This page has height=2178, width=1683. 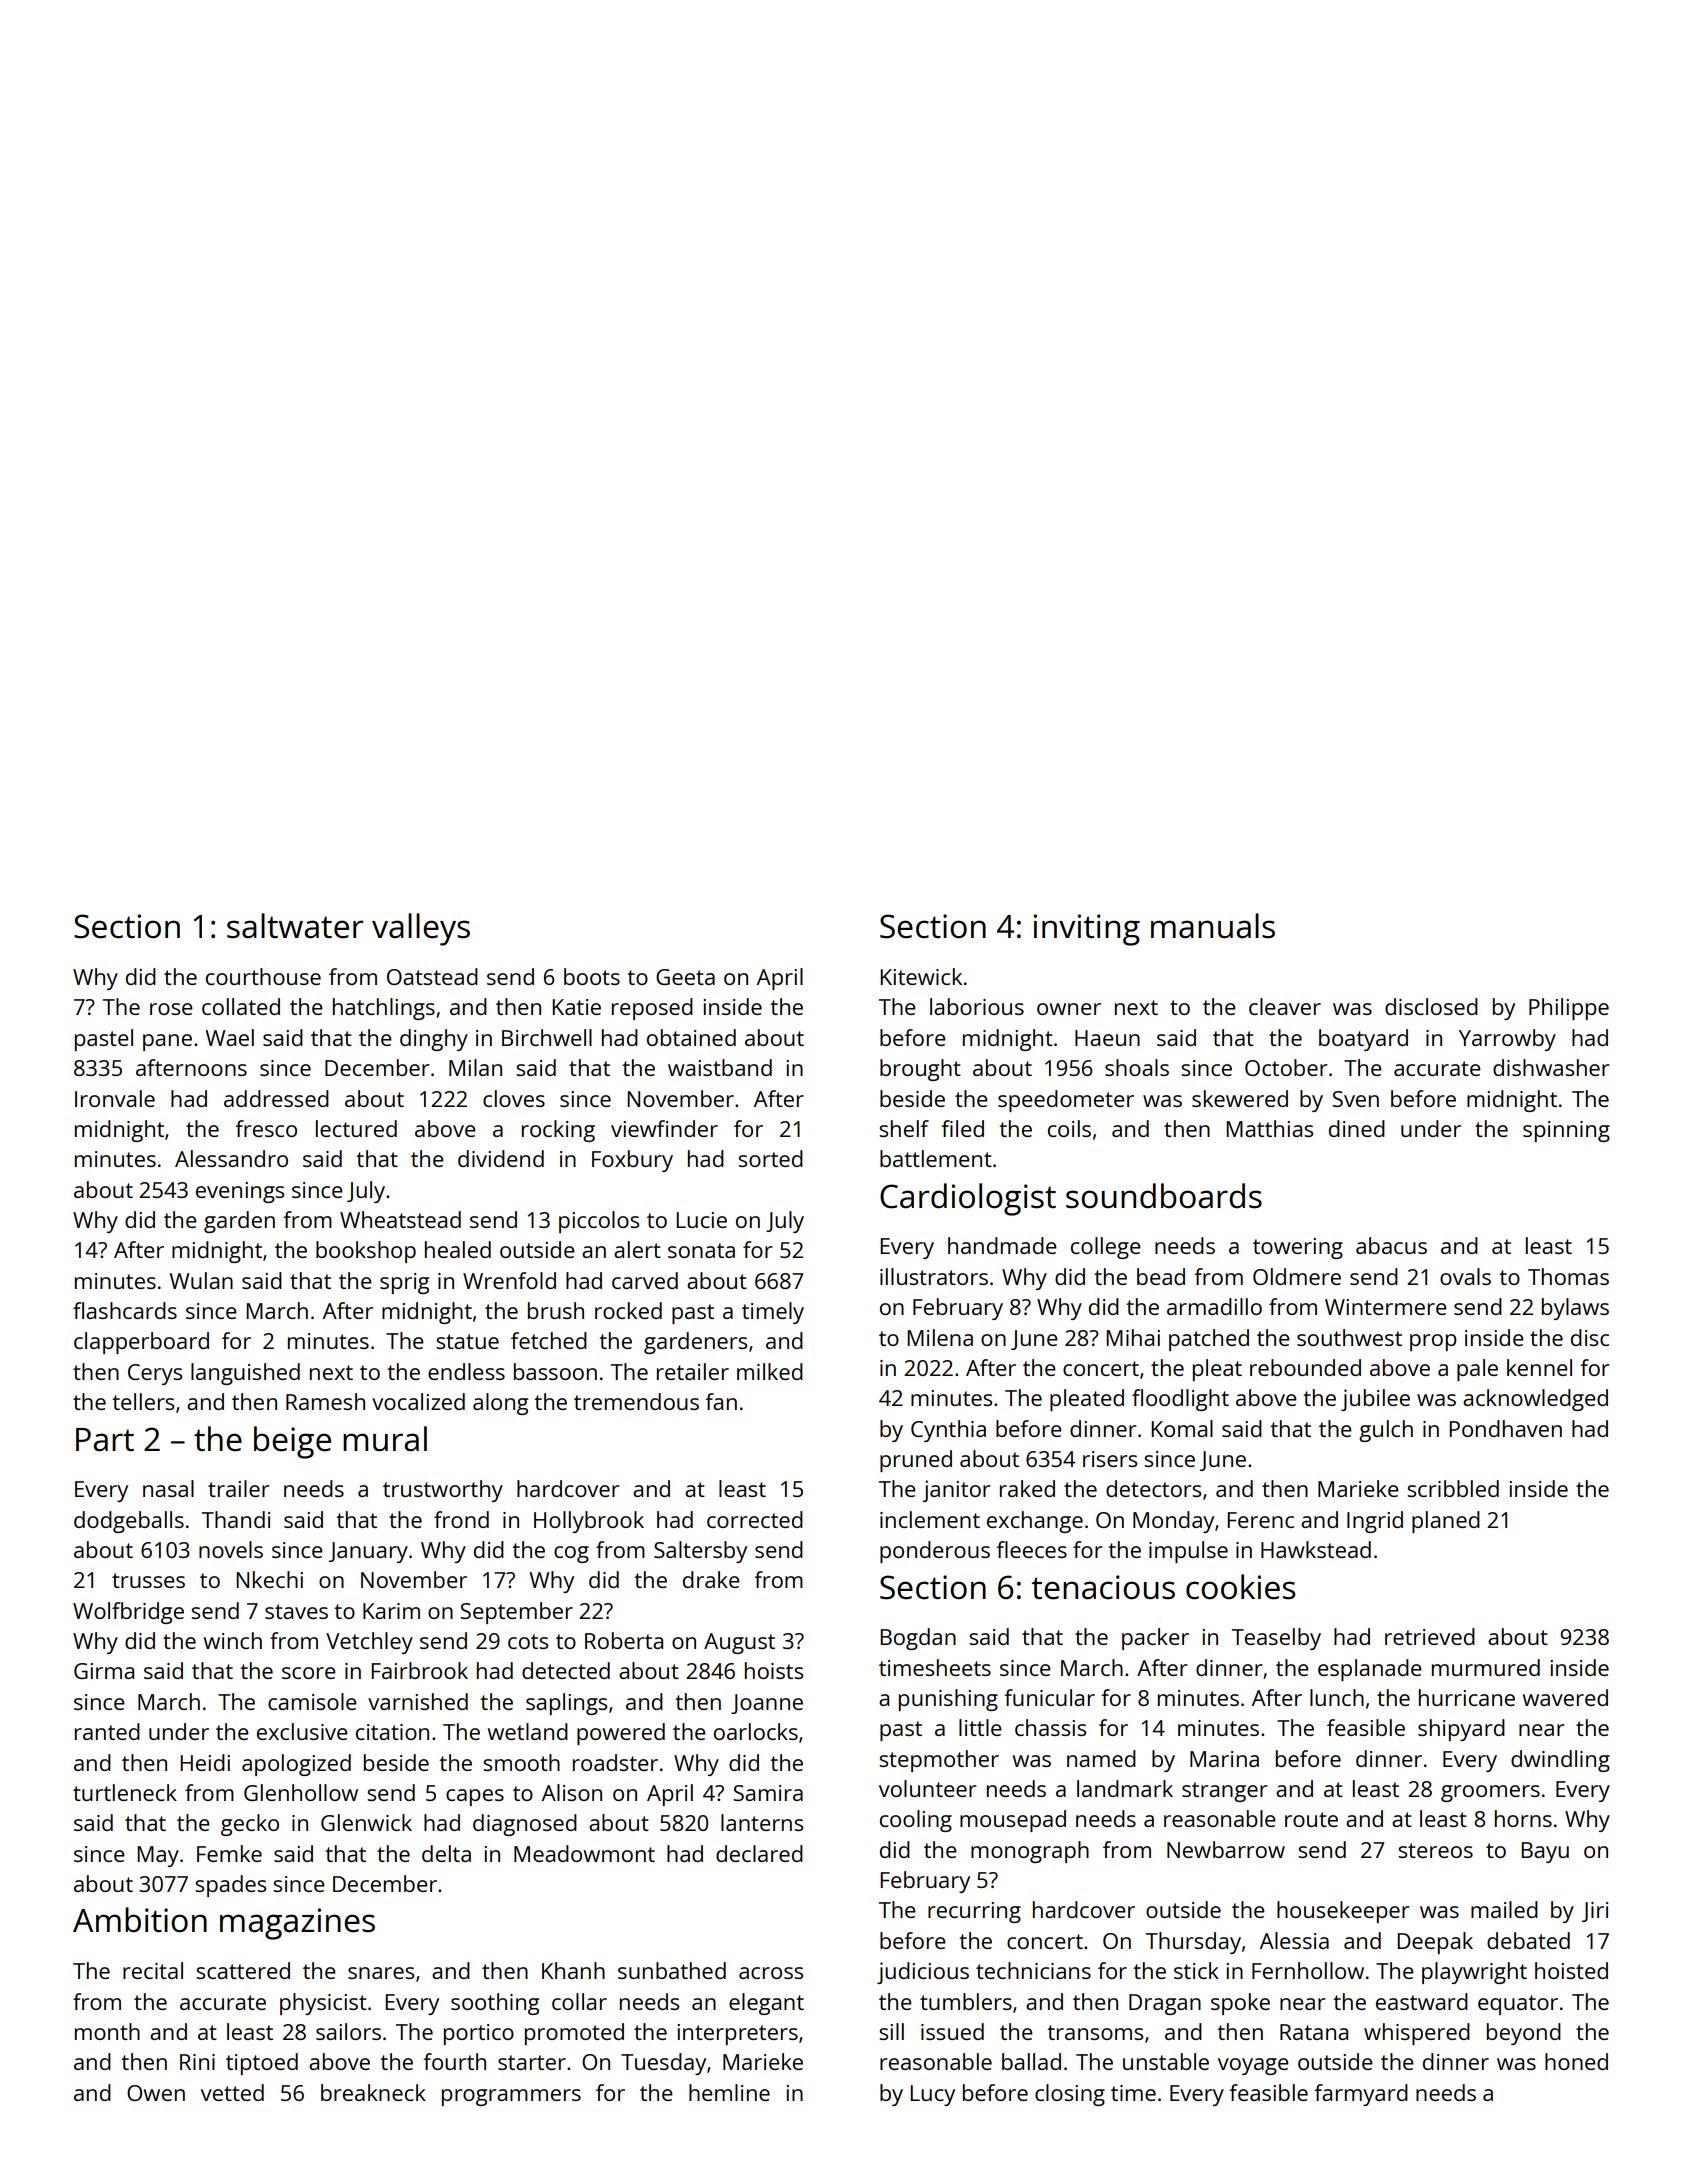 What do you see at coordinates (295, 926) in the page?
I see `saltwater` at bounding box center [295, 926].
